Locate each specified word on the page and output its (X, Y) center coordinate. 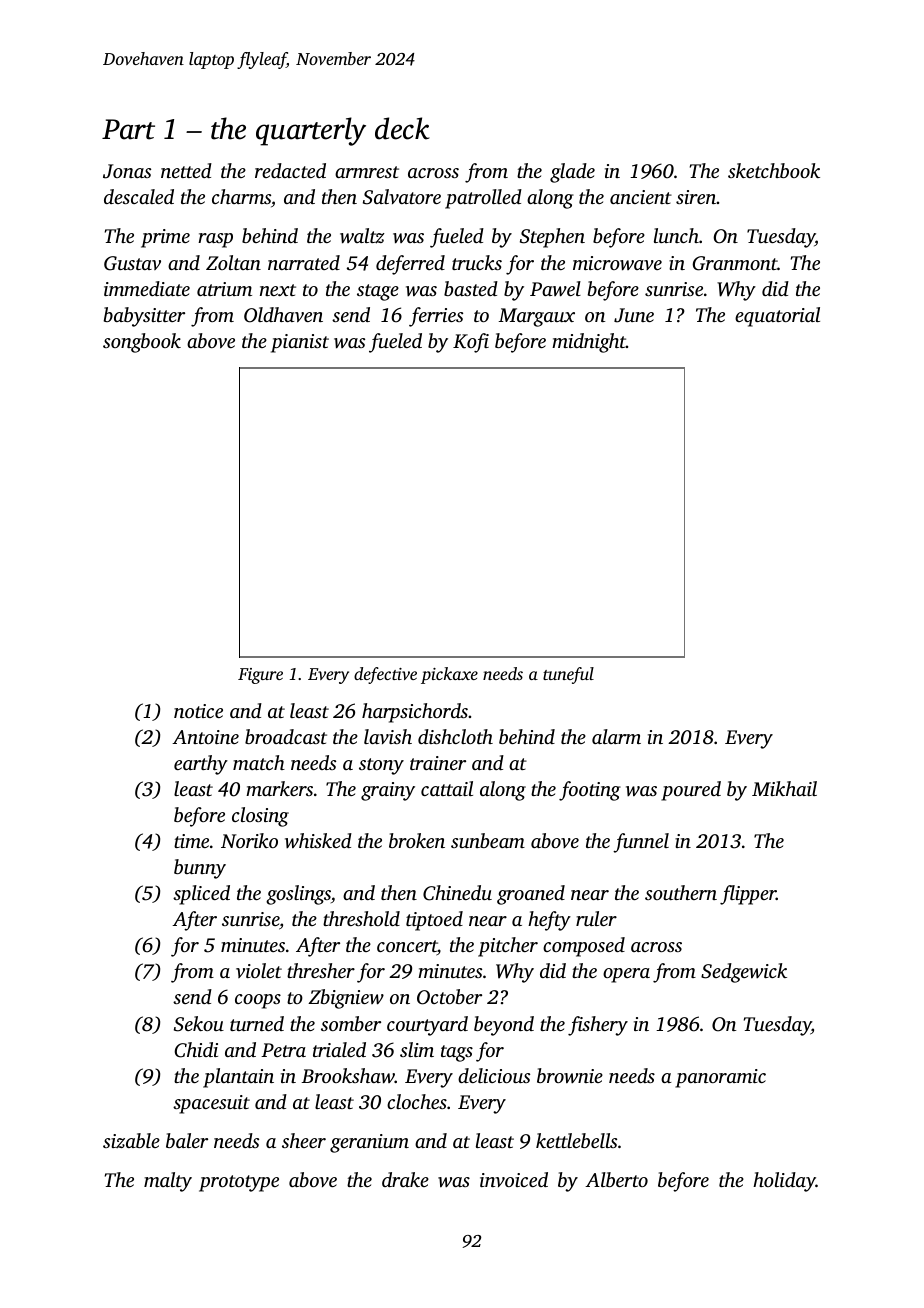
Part (128, 129)
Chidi (196, 1050)
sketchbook (774, 170)
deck (402, 128)
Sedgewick (744, 973)
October (449, 997)
